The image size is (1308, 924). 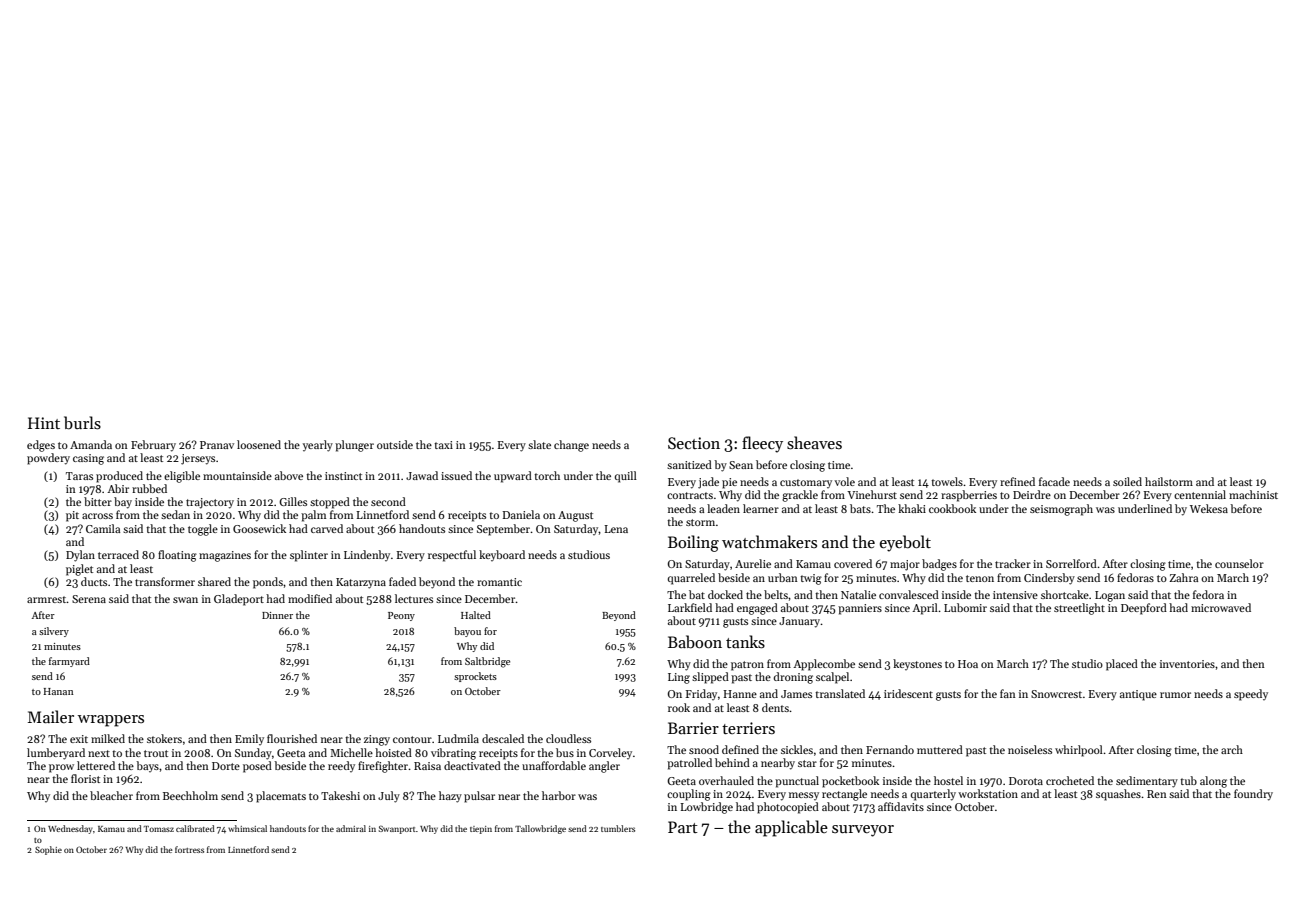 What do you see at coordinates (690, 607) in the image?
I see `Larkfield` at bounding box center [690, 607].
